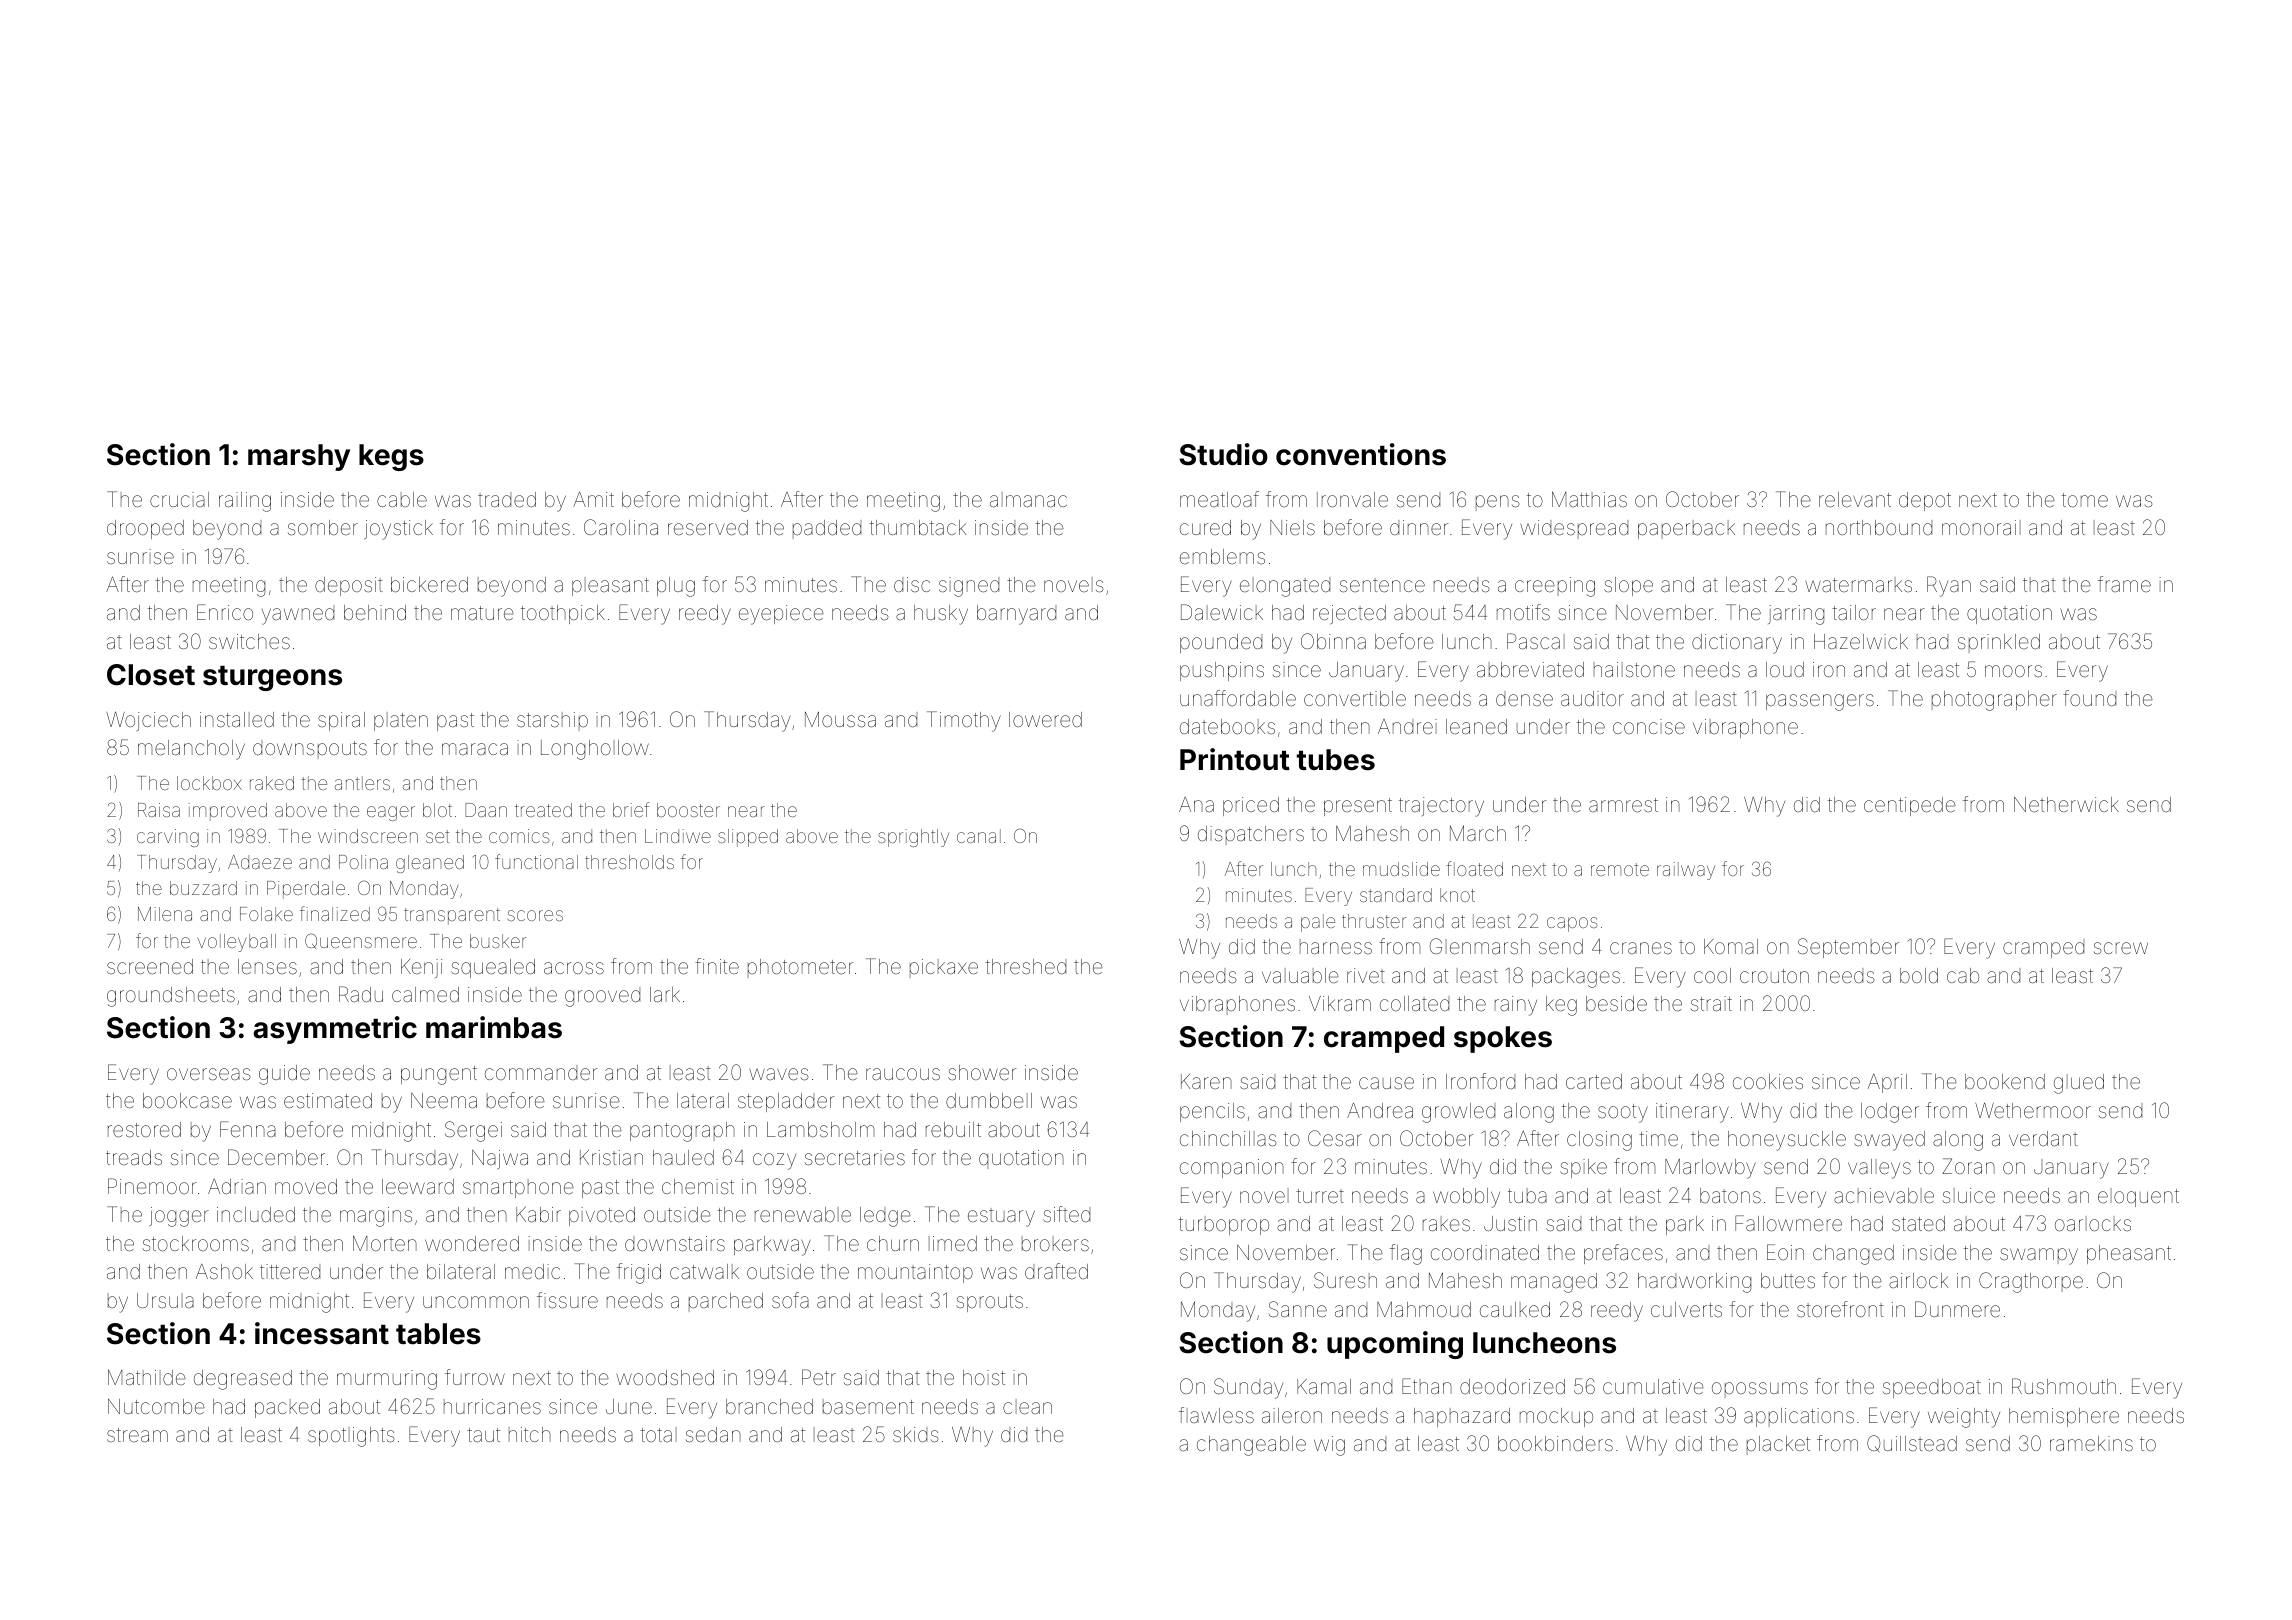 Image resolution: width=2292 pixels, height=1620 pixels. Describe the element at coordinates (1441, 807) in the screenshot. I see `trajectory` at that location.
